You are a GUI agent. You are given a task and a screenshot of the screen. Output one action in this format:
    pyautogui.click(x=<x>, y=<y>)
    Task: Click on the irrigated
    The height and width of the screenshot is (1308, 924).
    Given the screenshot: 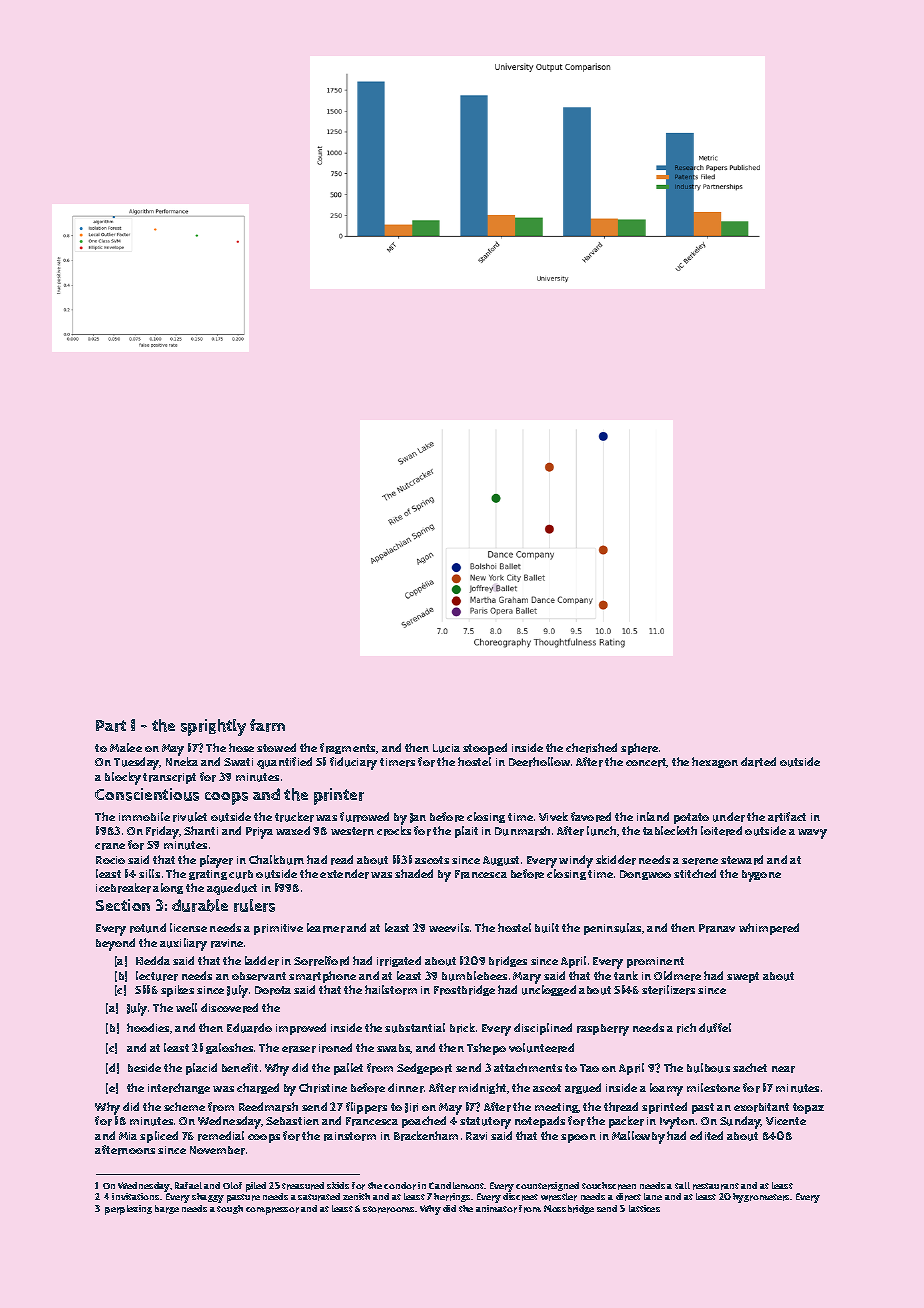 What is the action you would take?
    pyautogui.click(x=399, y=961)
